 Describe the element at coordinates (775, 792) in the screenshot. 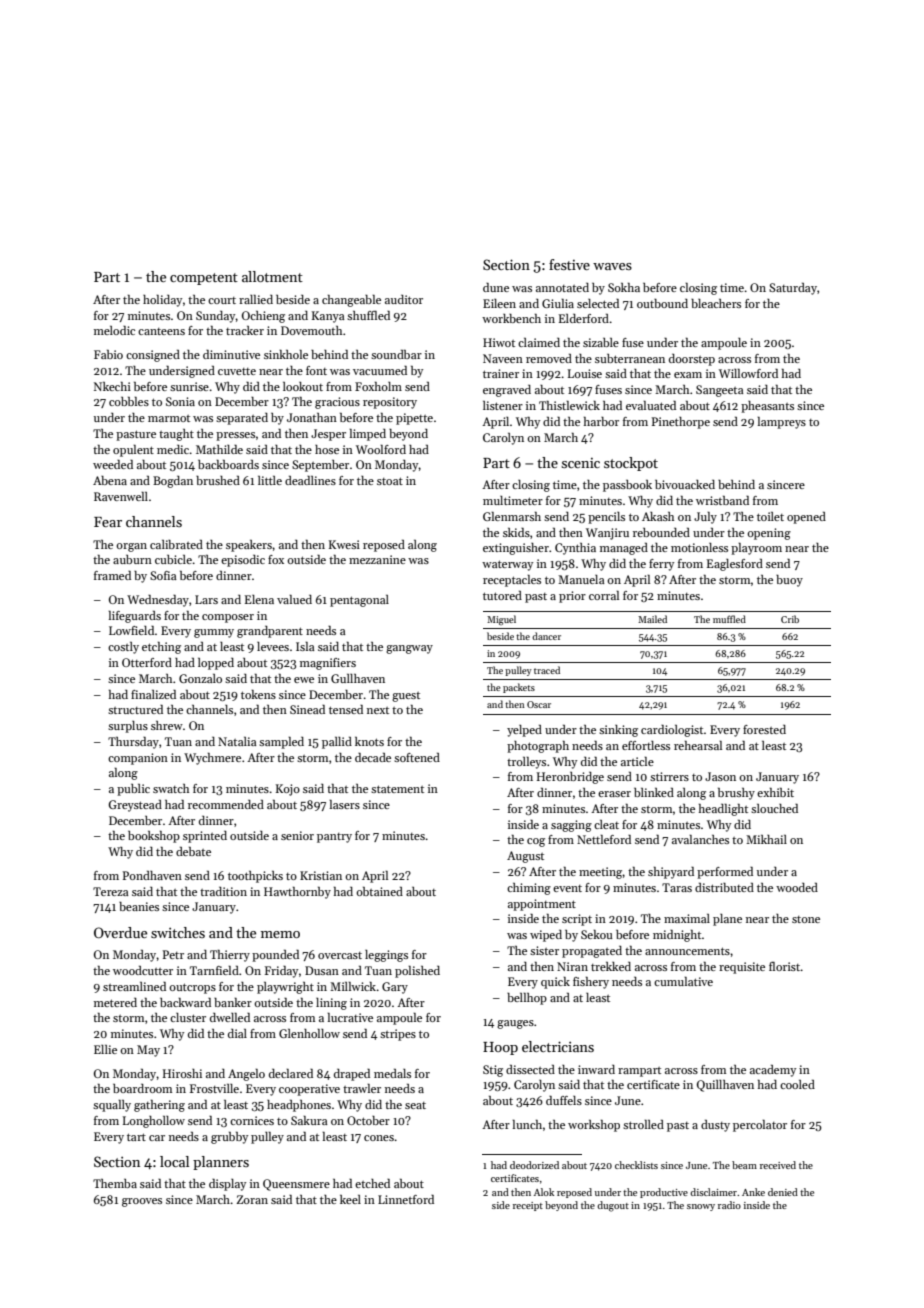

I see `exhibit` at that location.
